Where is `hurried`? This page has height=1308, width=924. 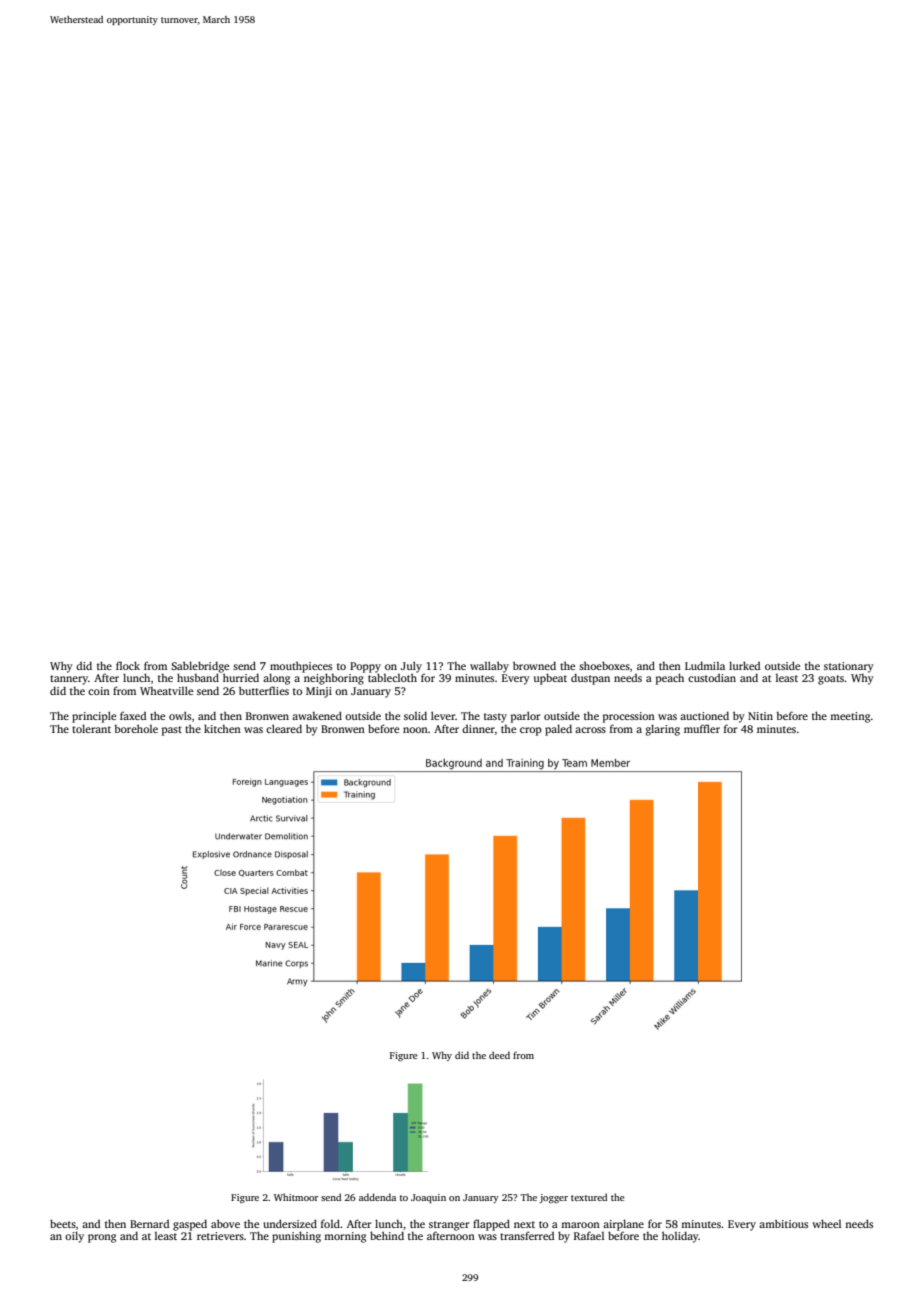 hurried is located at coordinates (241, 677).
